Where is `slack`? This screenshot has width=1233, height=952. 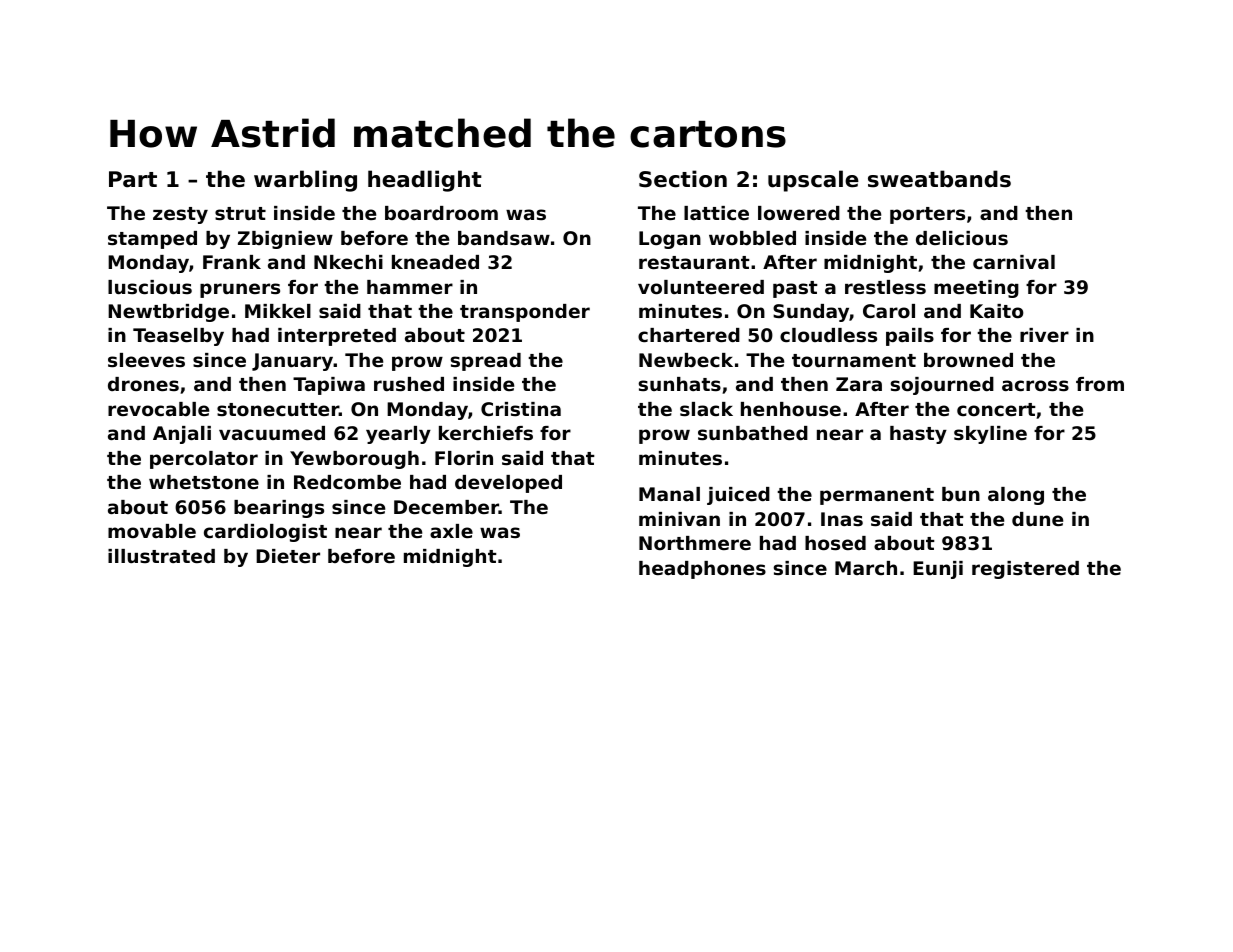
slack is located at coordinates (706, 409).
